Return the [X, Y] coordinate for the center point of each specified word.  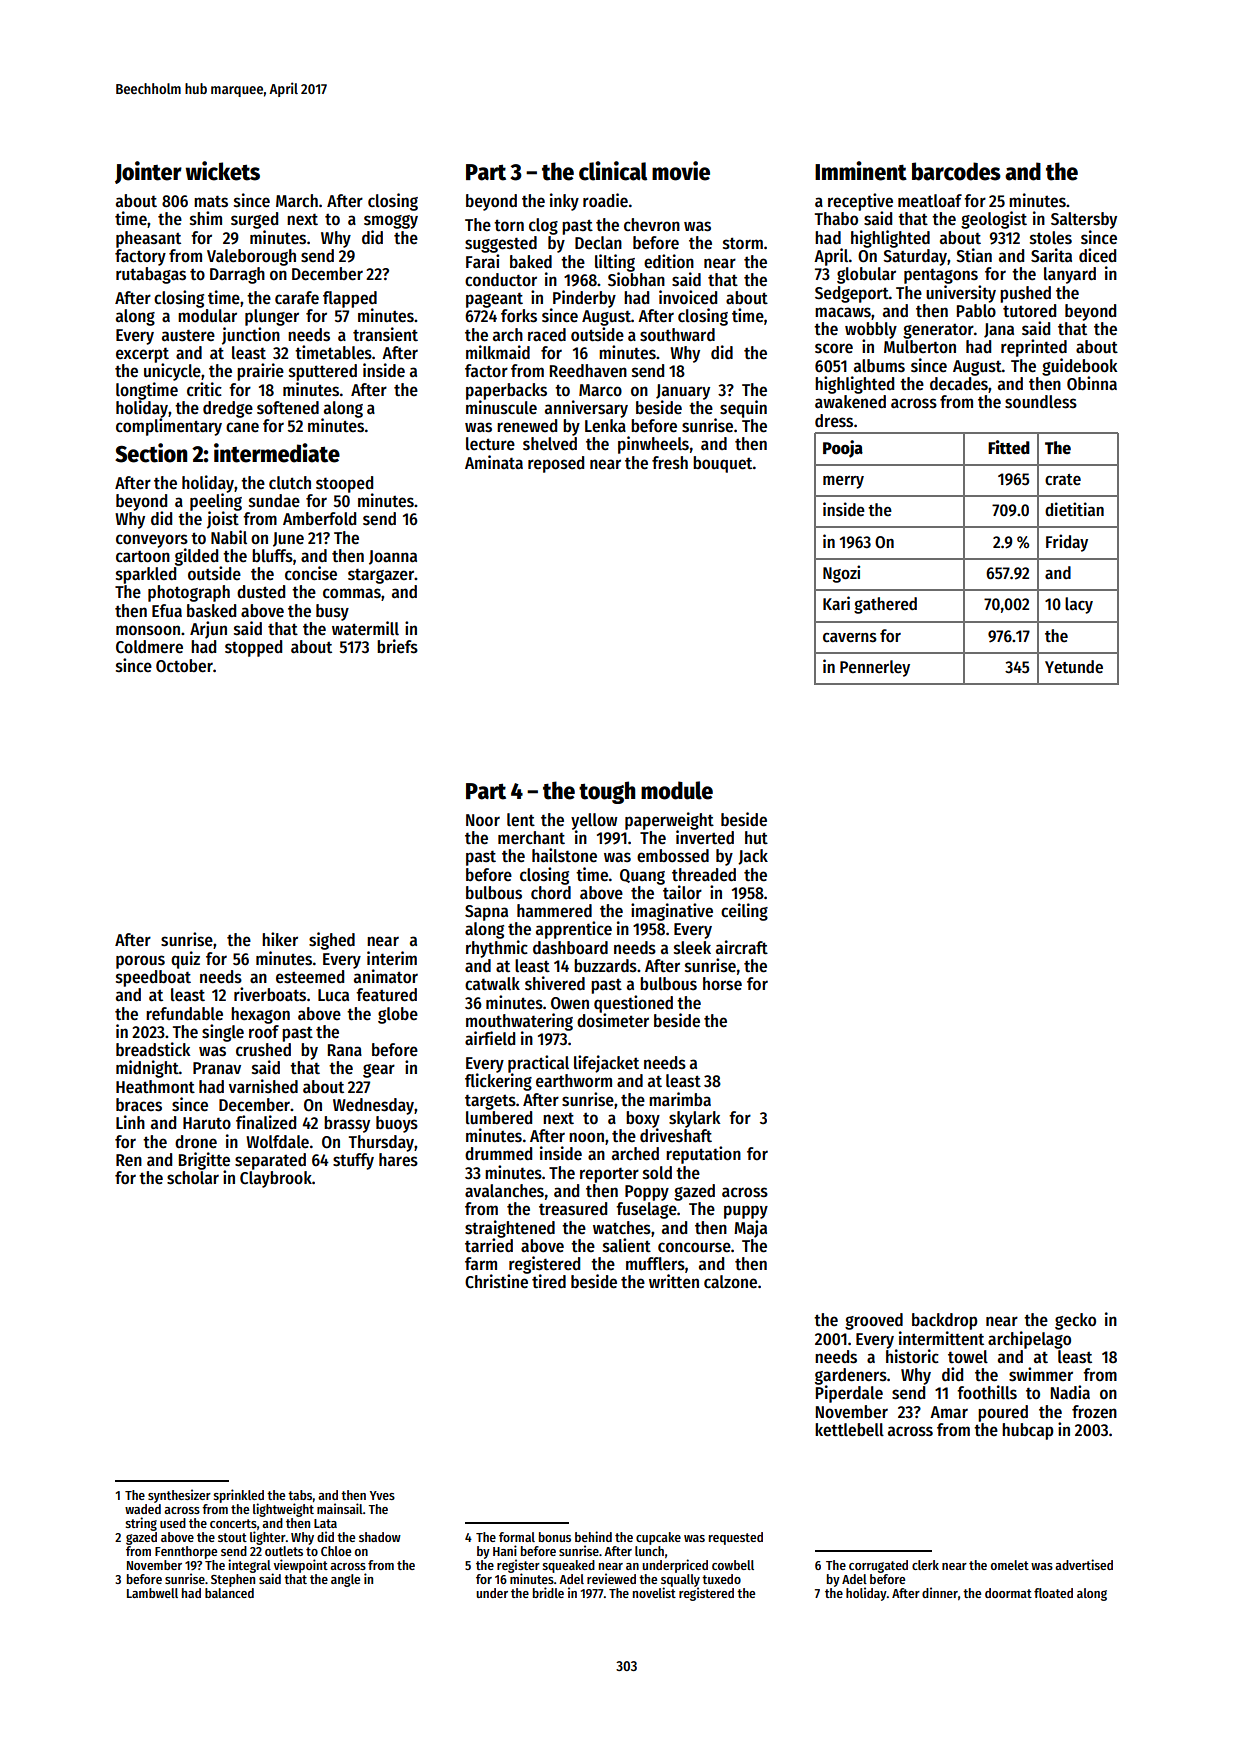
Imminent [861, 171]
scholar [193, 1178]
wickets [222, 171]
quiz [185, 960]
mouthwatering [519, 1022]
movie [681, 171]
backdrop [945, 1321]
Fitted [1009, 447]
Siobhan [636, 279]
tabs [300, 1495]
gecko [1075, 1321]
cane [242, 427]
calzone [730, 1282]
